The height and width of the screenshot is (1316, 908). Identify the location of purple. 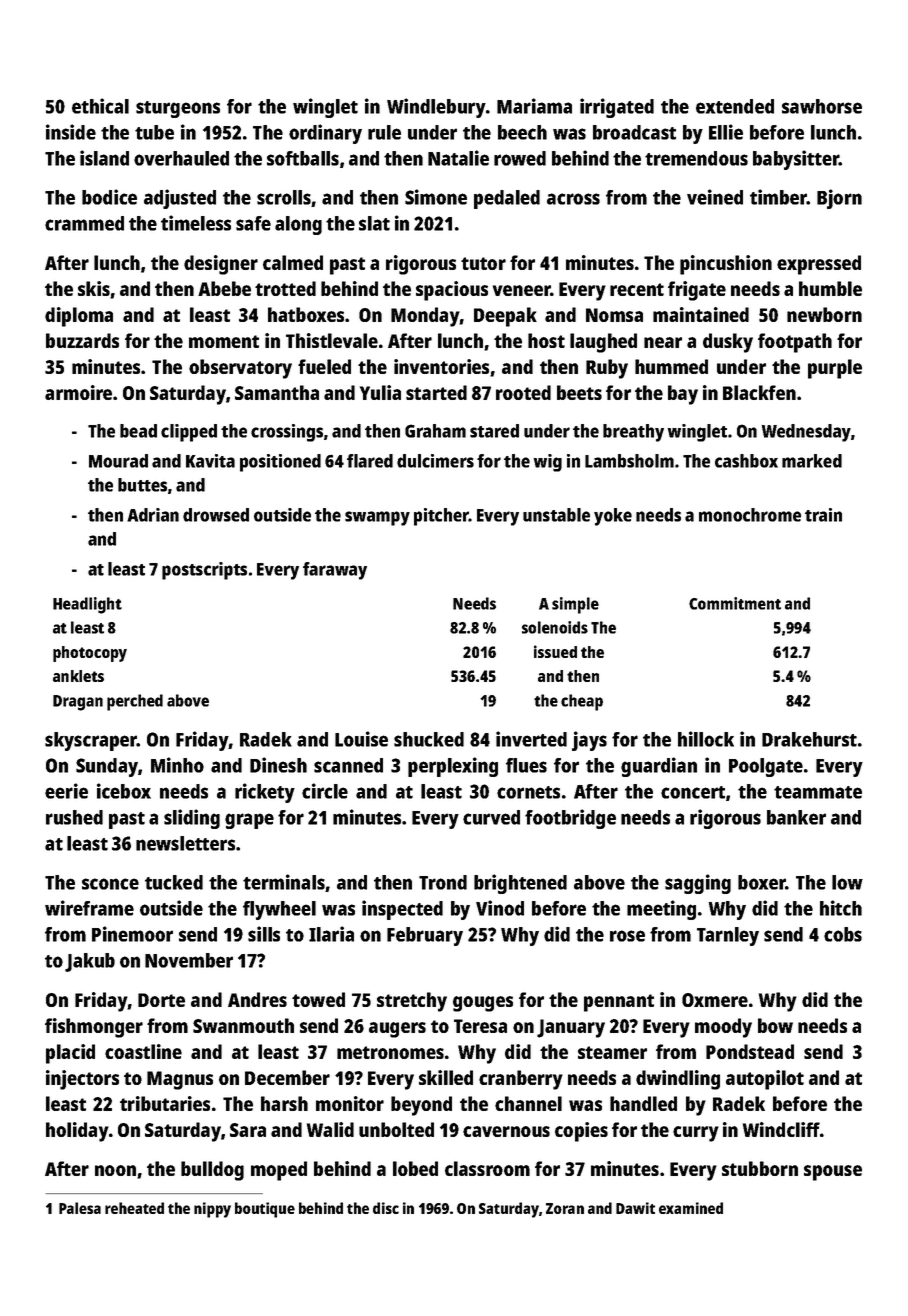
(835, 369).
